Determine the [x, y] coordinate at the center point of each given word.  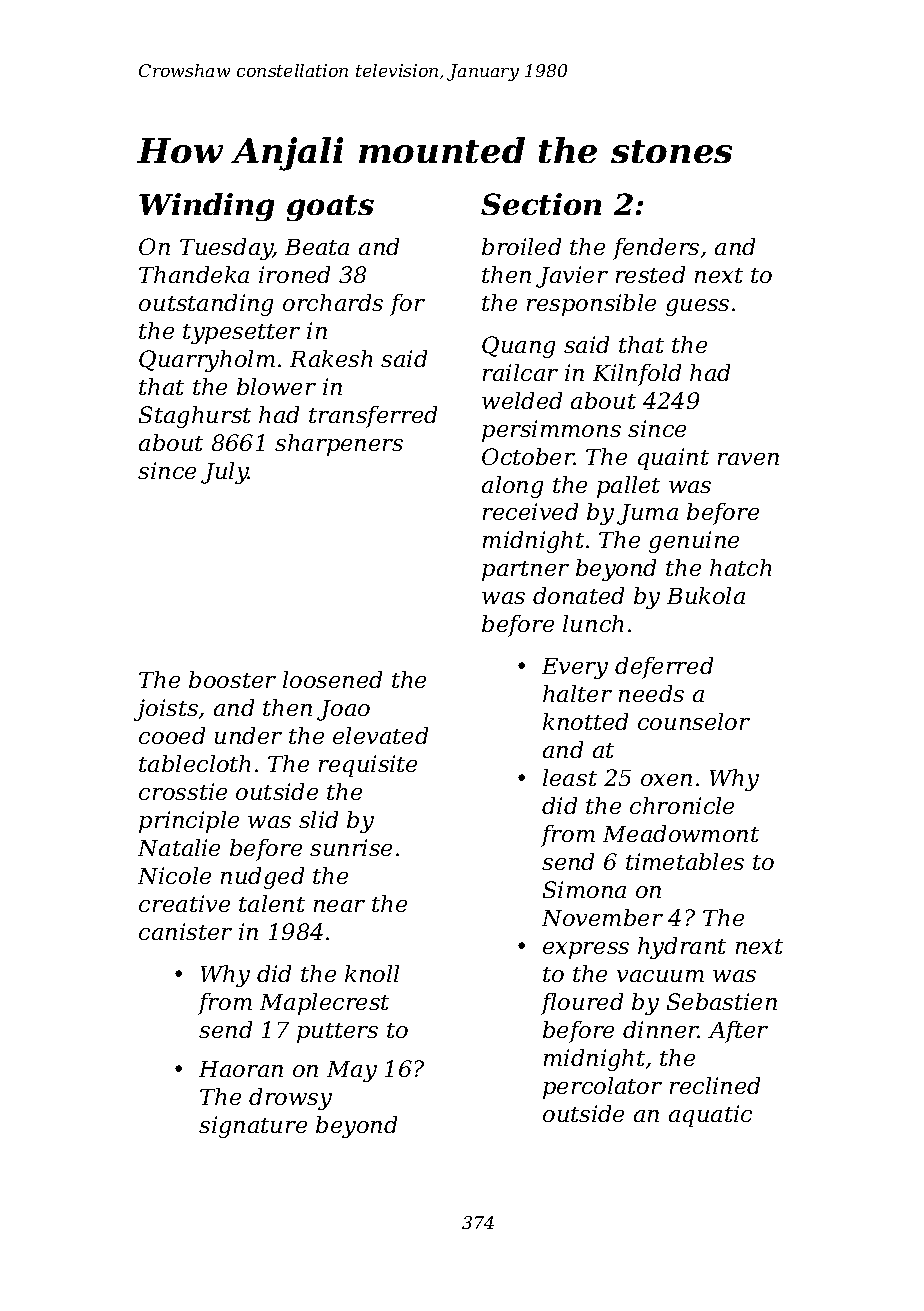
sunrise [351, 847]
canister [185, 931]
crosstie [183, 791]
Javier [572, 277]
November [602, 917]
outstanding [206, 305]
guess [697, 307]
